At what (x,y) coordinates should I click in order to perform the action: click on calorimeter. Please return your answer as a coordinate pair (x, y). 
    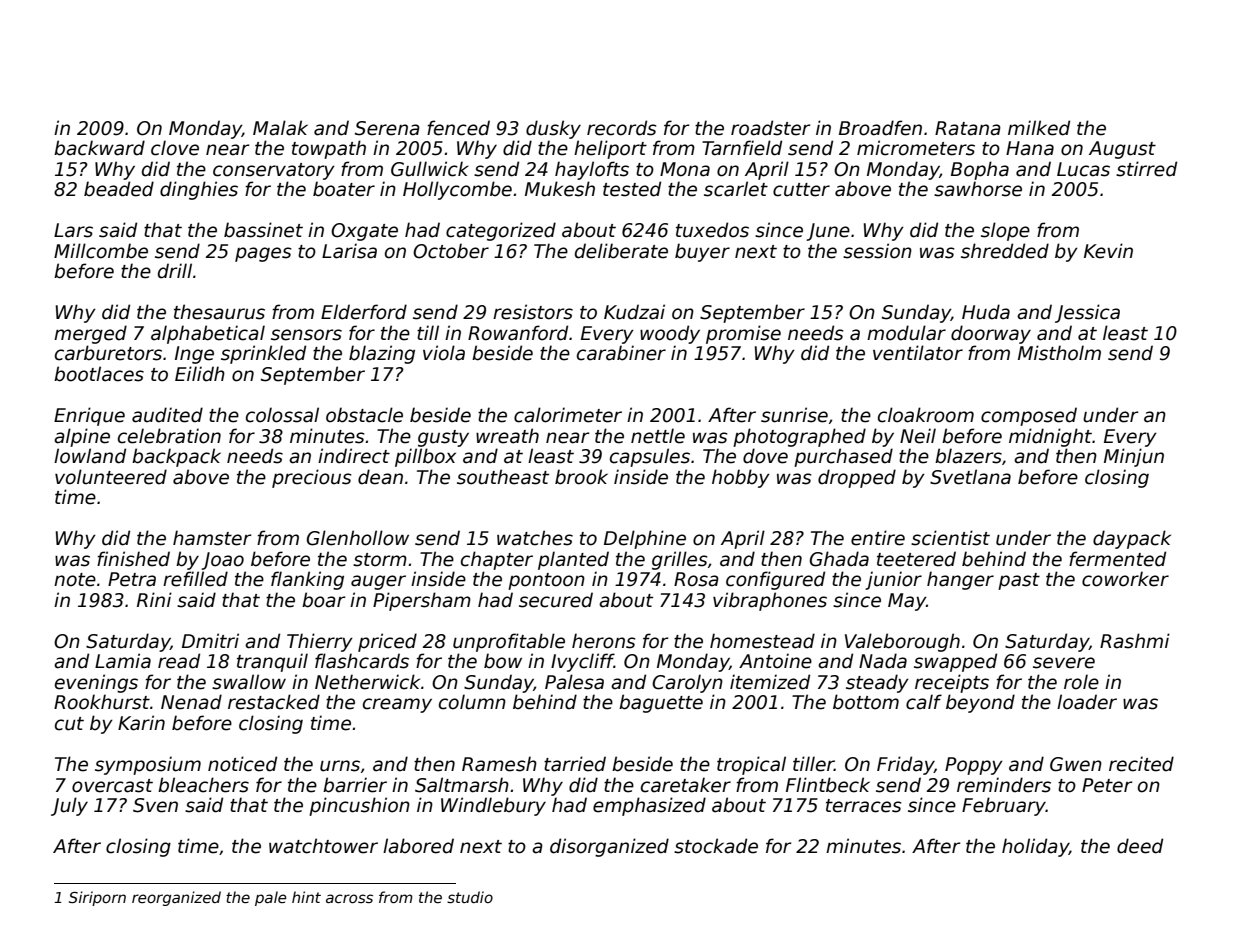
    Looking at the image, I should click on (568, 415).
